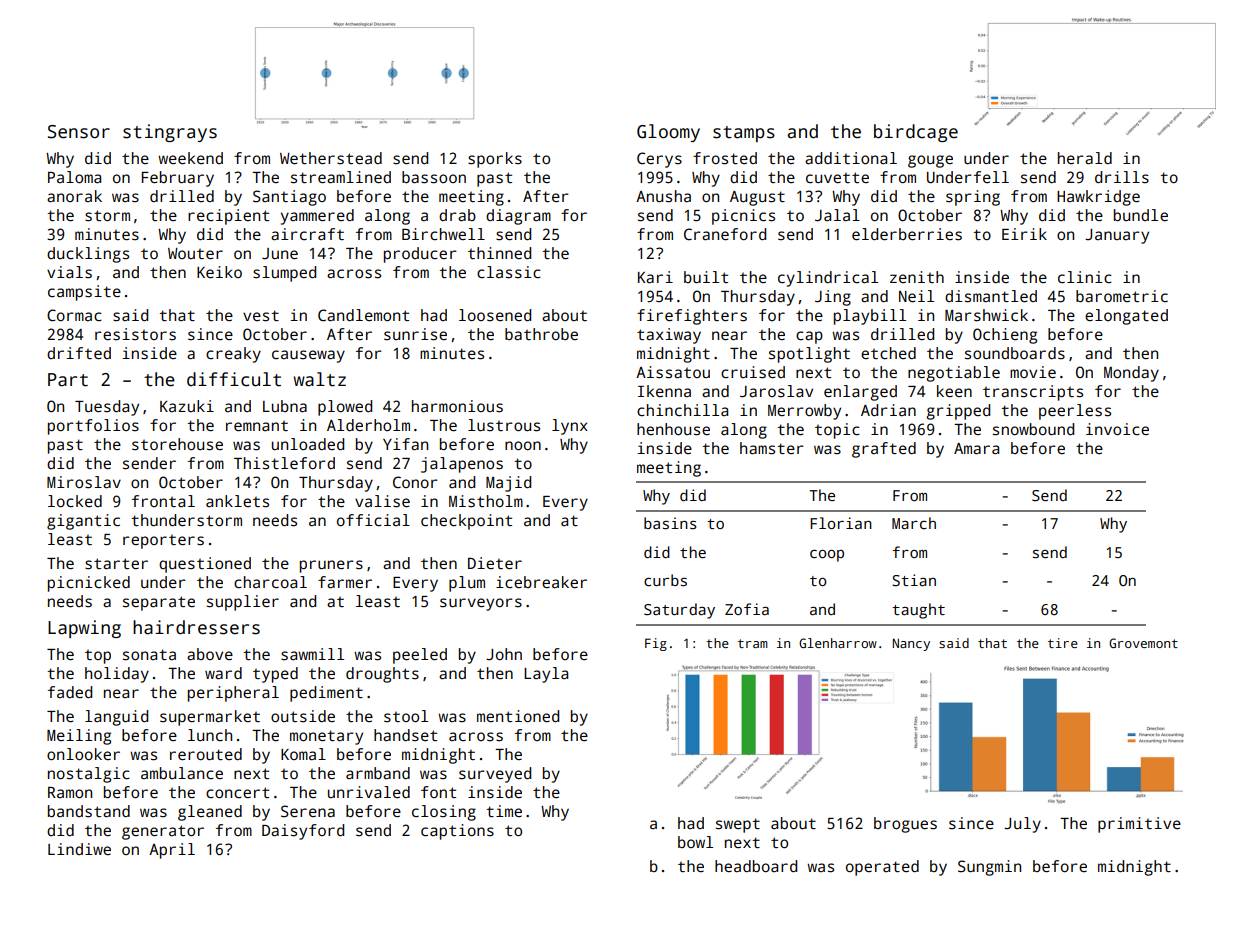 Image resolution: width=1233 pixels, height=952 pixels. Describe the element at coordinates (655, 277) in the document. I see `Kari` at that location.
